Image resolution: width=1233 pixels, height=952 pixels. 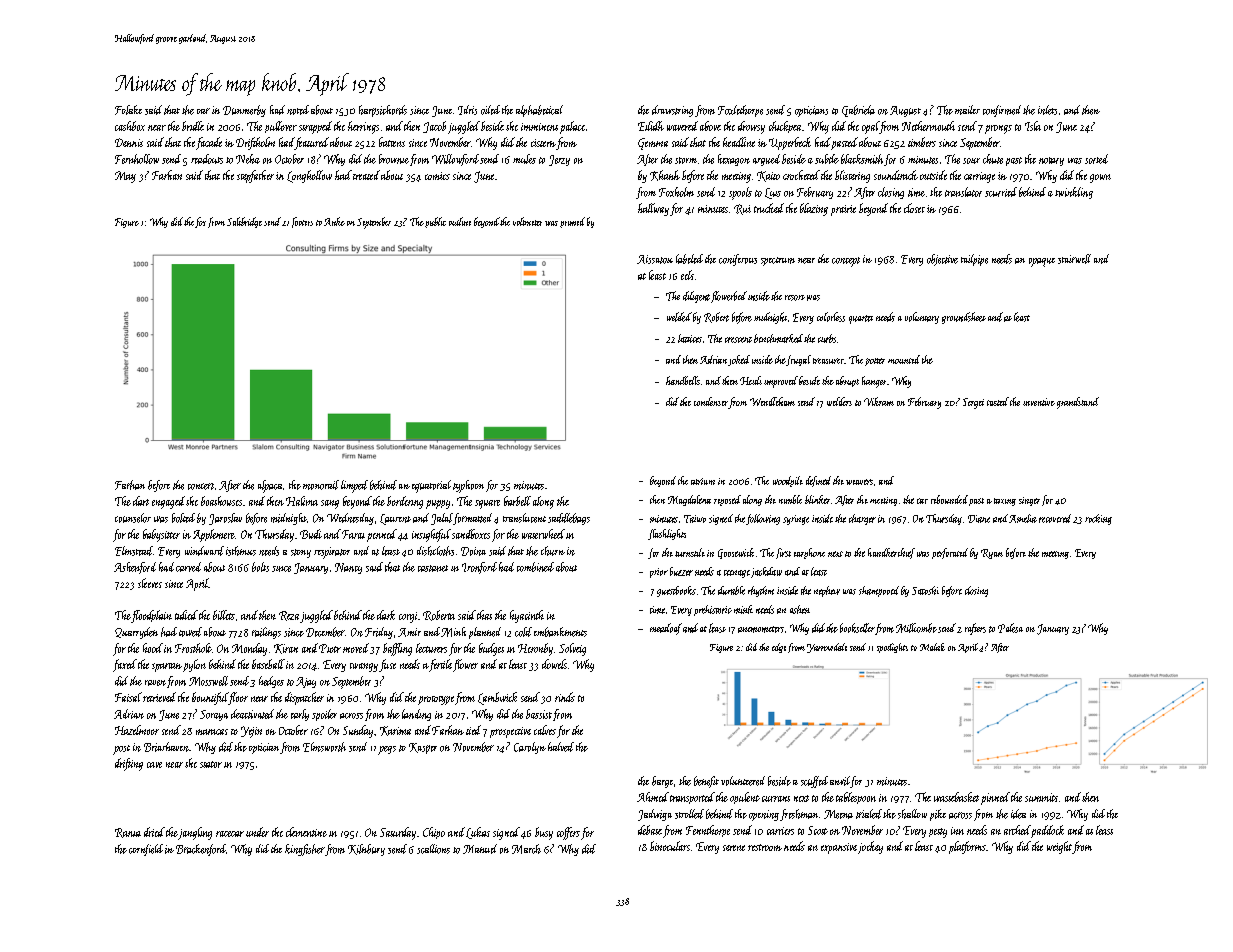 What do you see at coordinates (667, 534) in the screenshot?
I see `flashlights` at bounding box center [667, 534].
